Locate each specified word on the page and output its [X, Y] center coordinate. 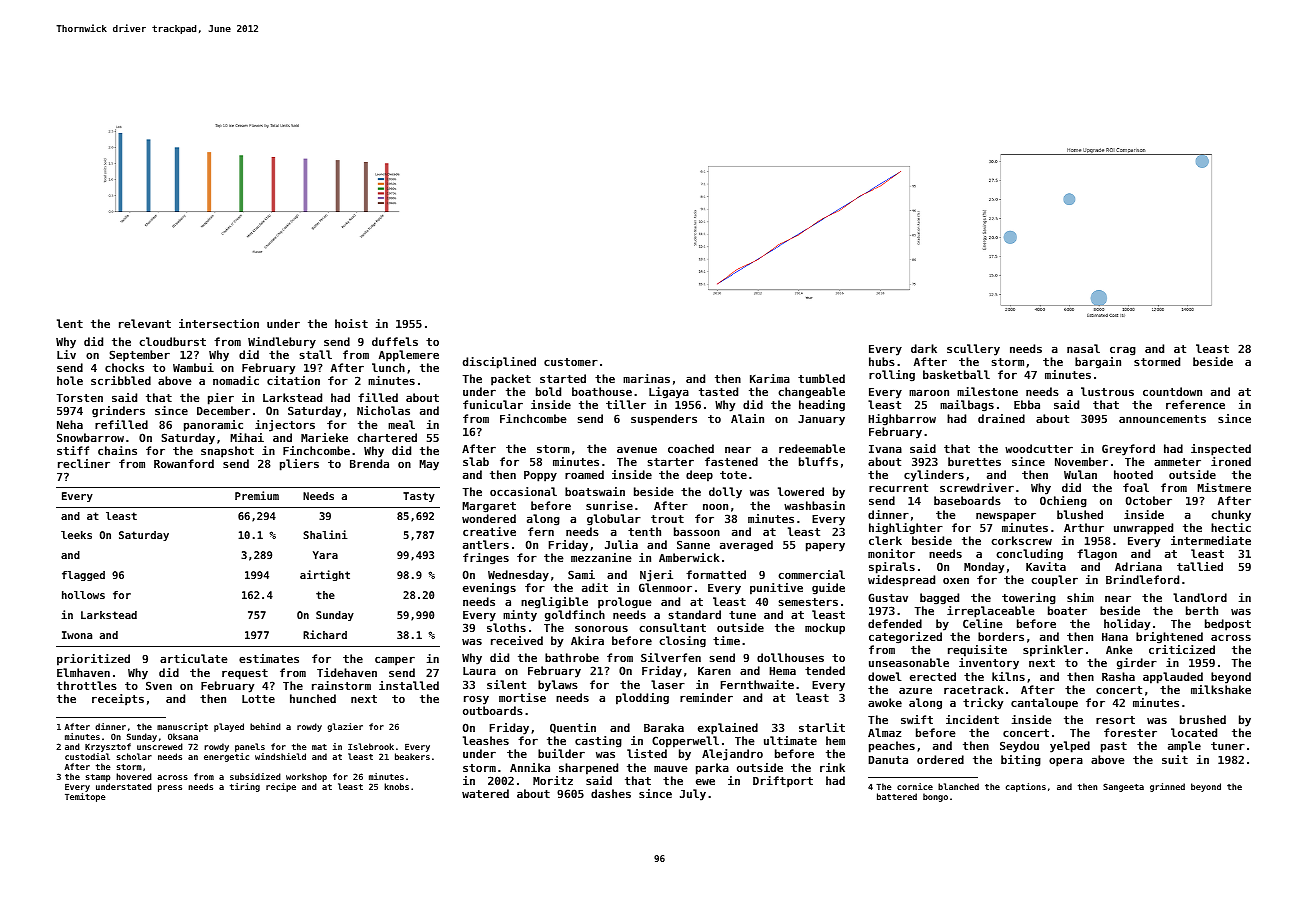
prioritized [93, 660]
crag [1123, 351]
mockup [825, 629]
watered [485, 793]
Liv [66, 354]
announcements [1162, 419]
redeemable [812, 448]
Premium [257, 495]
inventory [989, 664]
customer [571, 362]
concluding [1029, 555]
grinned [1167, 787]
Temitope [85, 797]
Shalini [325, 534]
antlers [486, 544]
